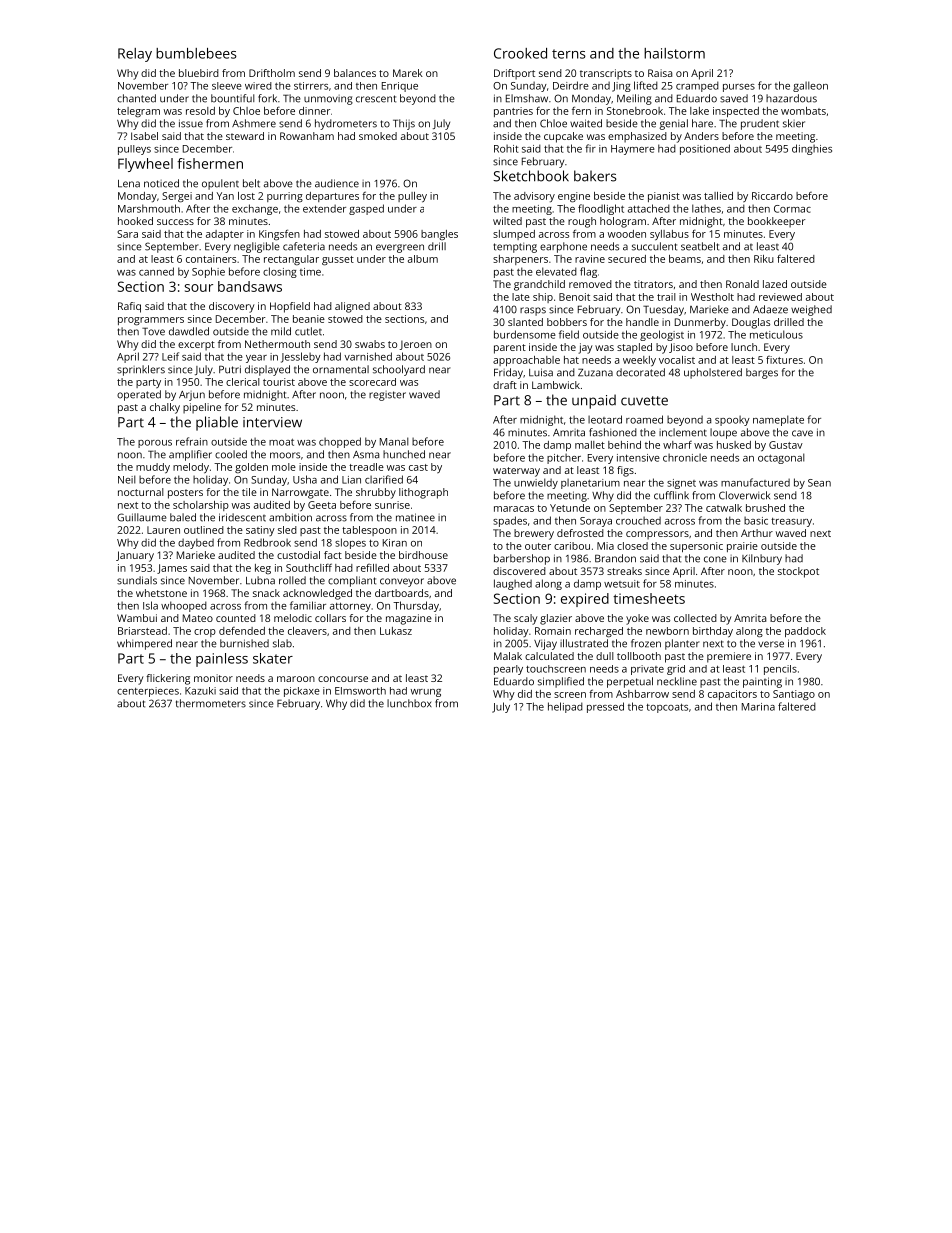  What do you see at coordinates (366, 467) in the image?
I see `treadle` at bounding box center [366, 467].
